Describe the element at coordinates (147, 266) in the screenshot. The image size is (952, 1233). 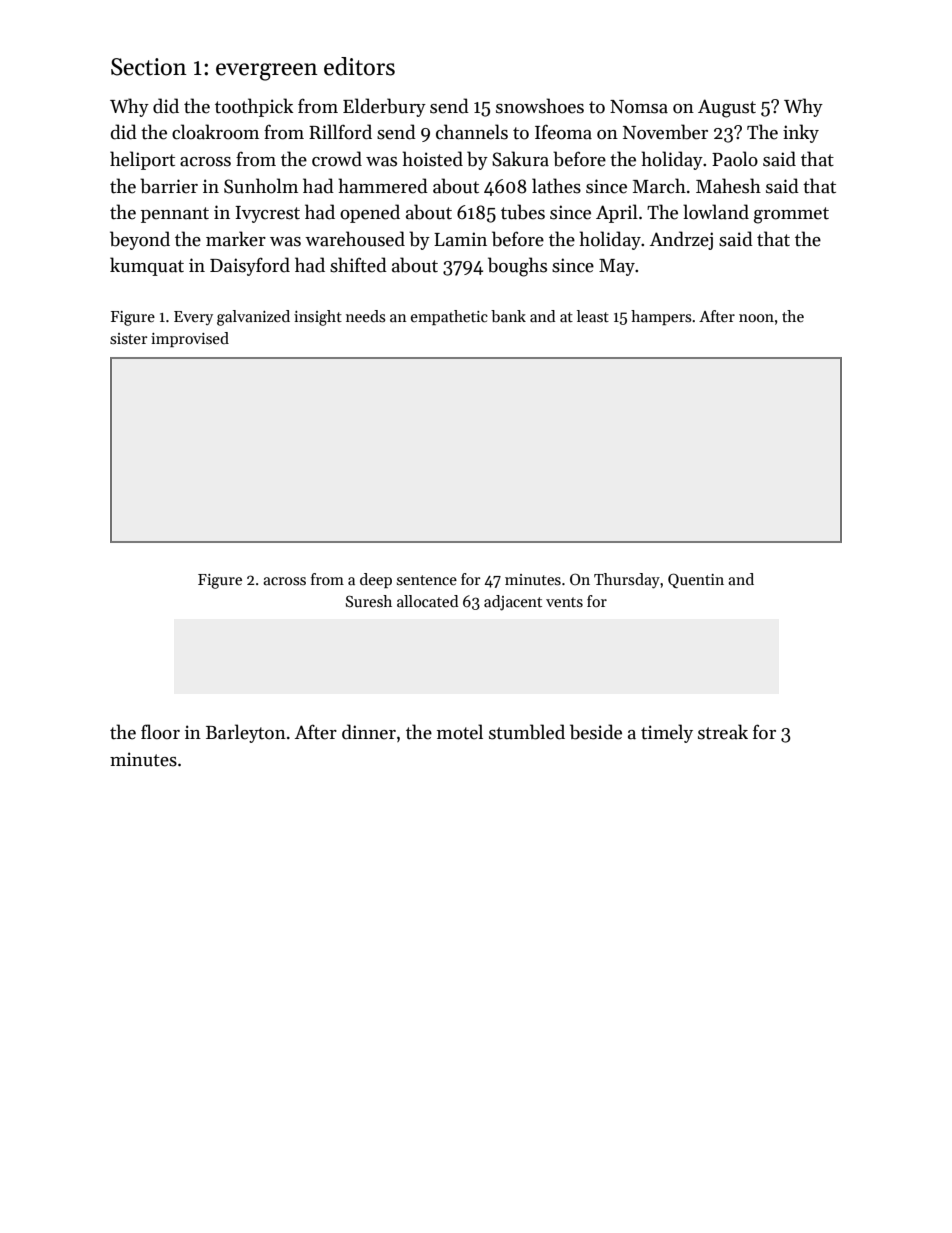
I see `kumquat` at that location.
